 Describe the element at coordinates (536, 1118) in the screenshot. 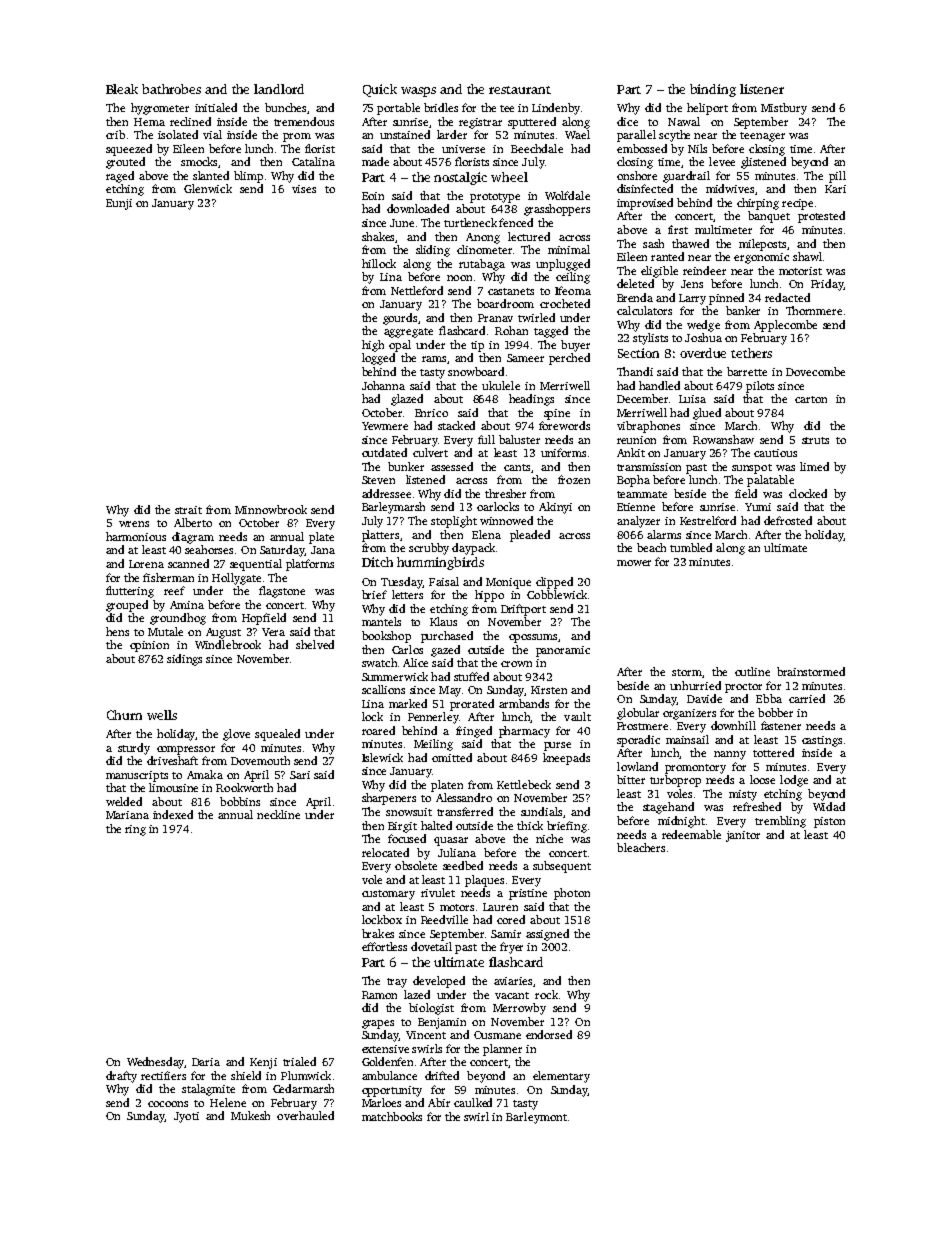

I see `Barleymont` at that location.
